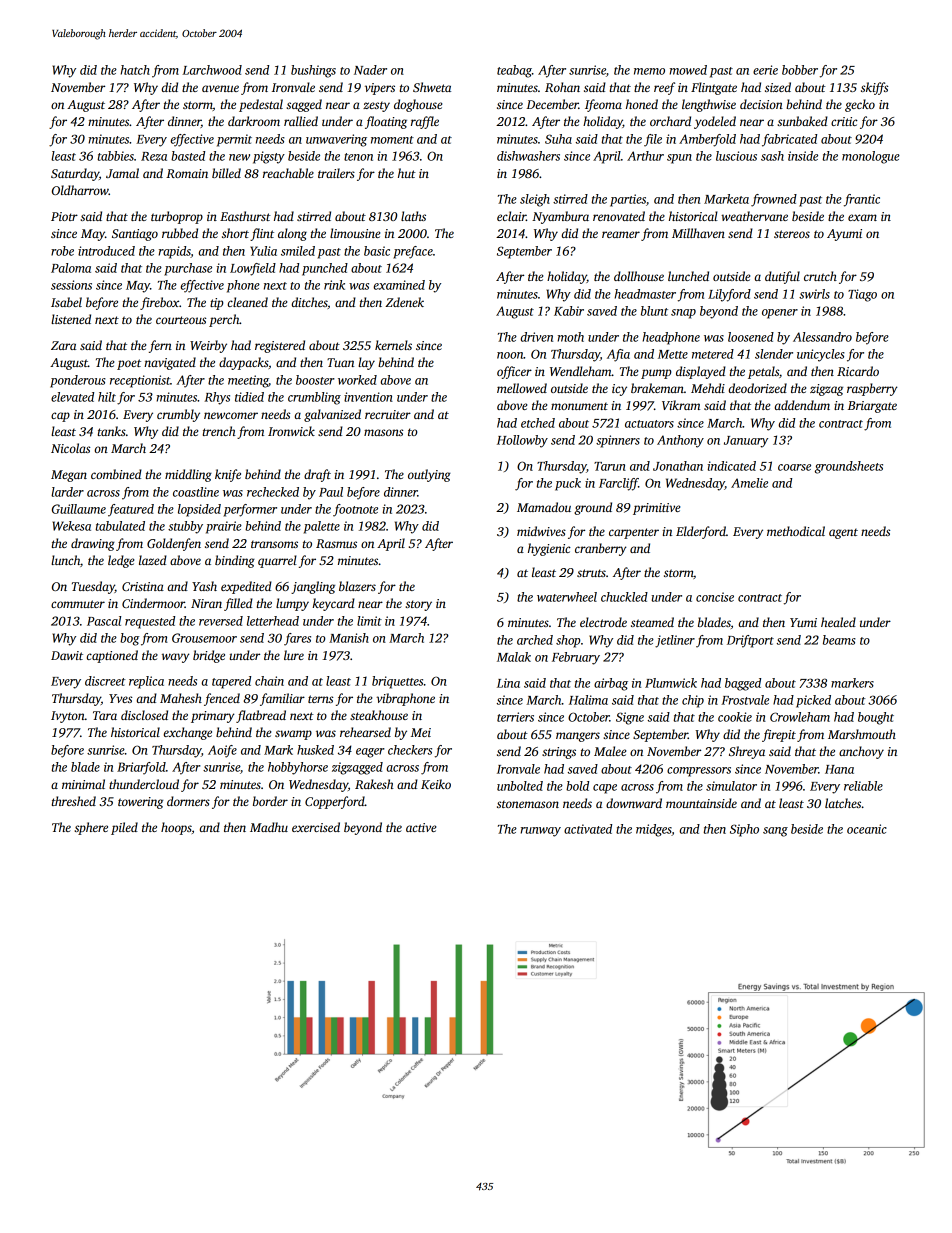  Describe the element at coordinates (860, 105) in the image. I see `gecko` at that location.
